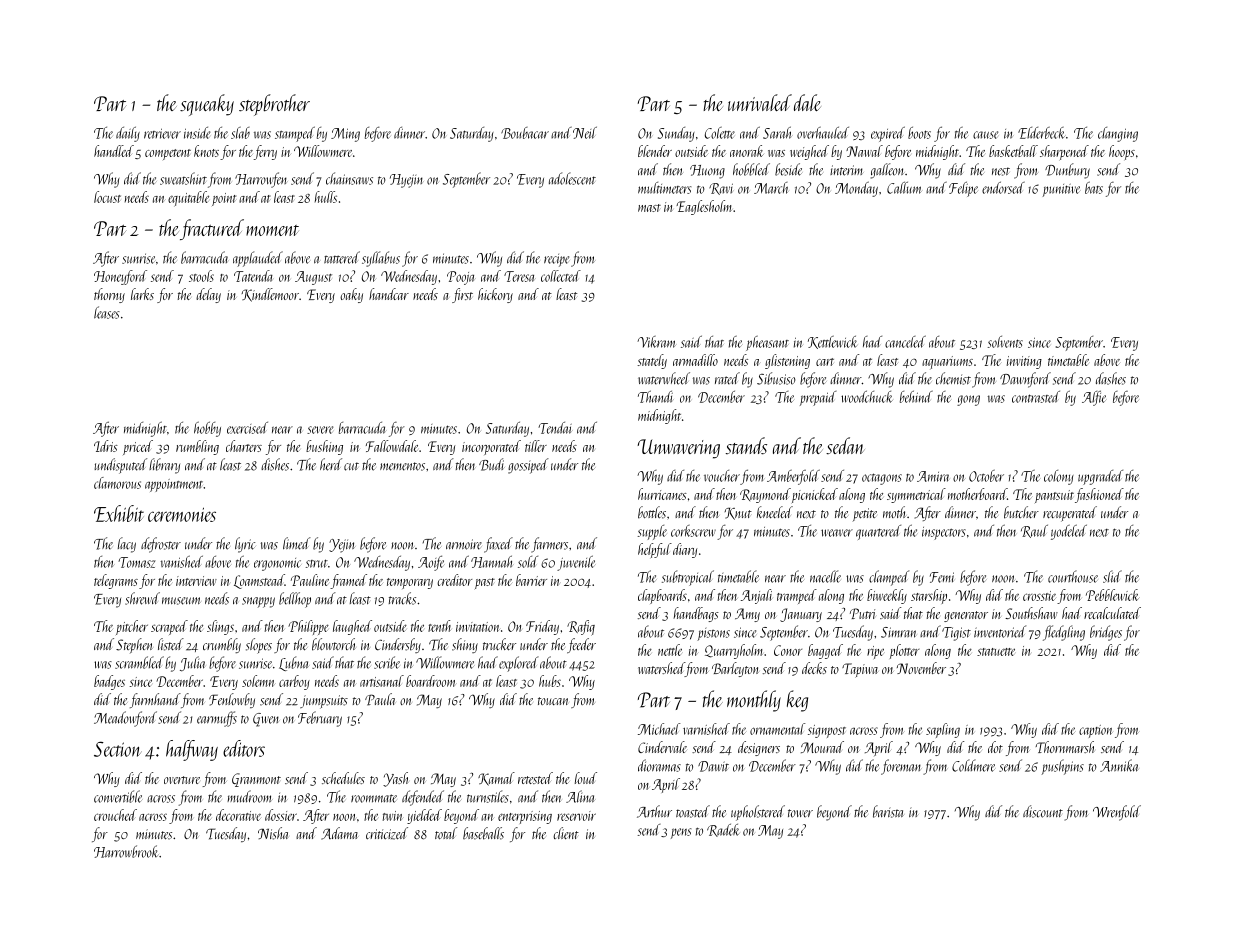  What do you see at coordinates (244, 446) in the screenshot?
I see `charters` at bounding box center [244, 446].
